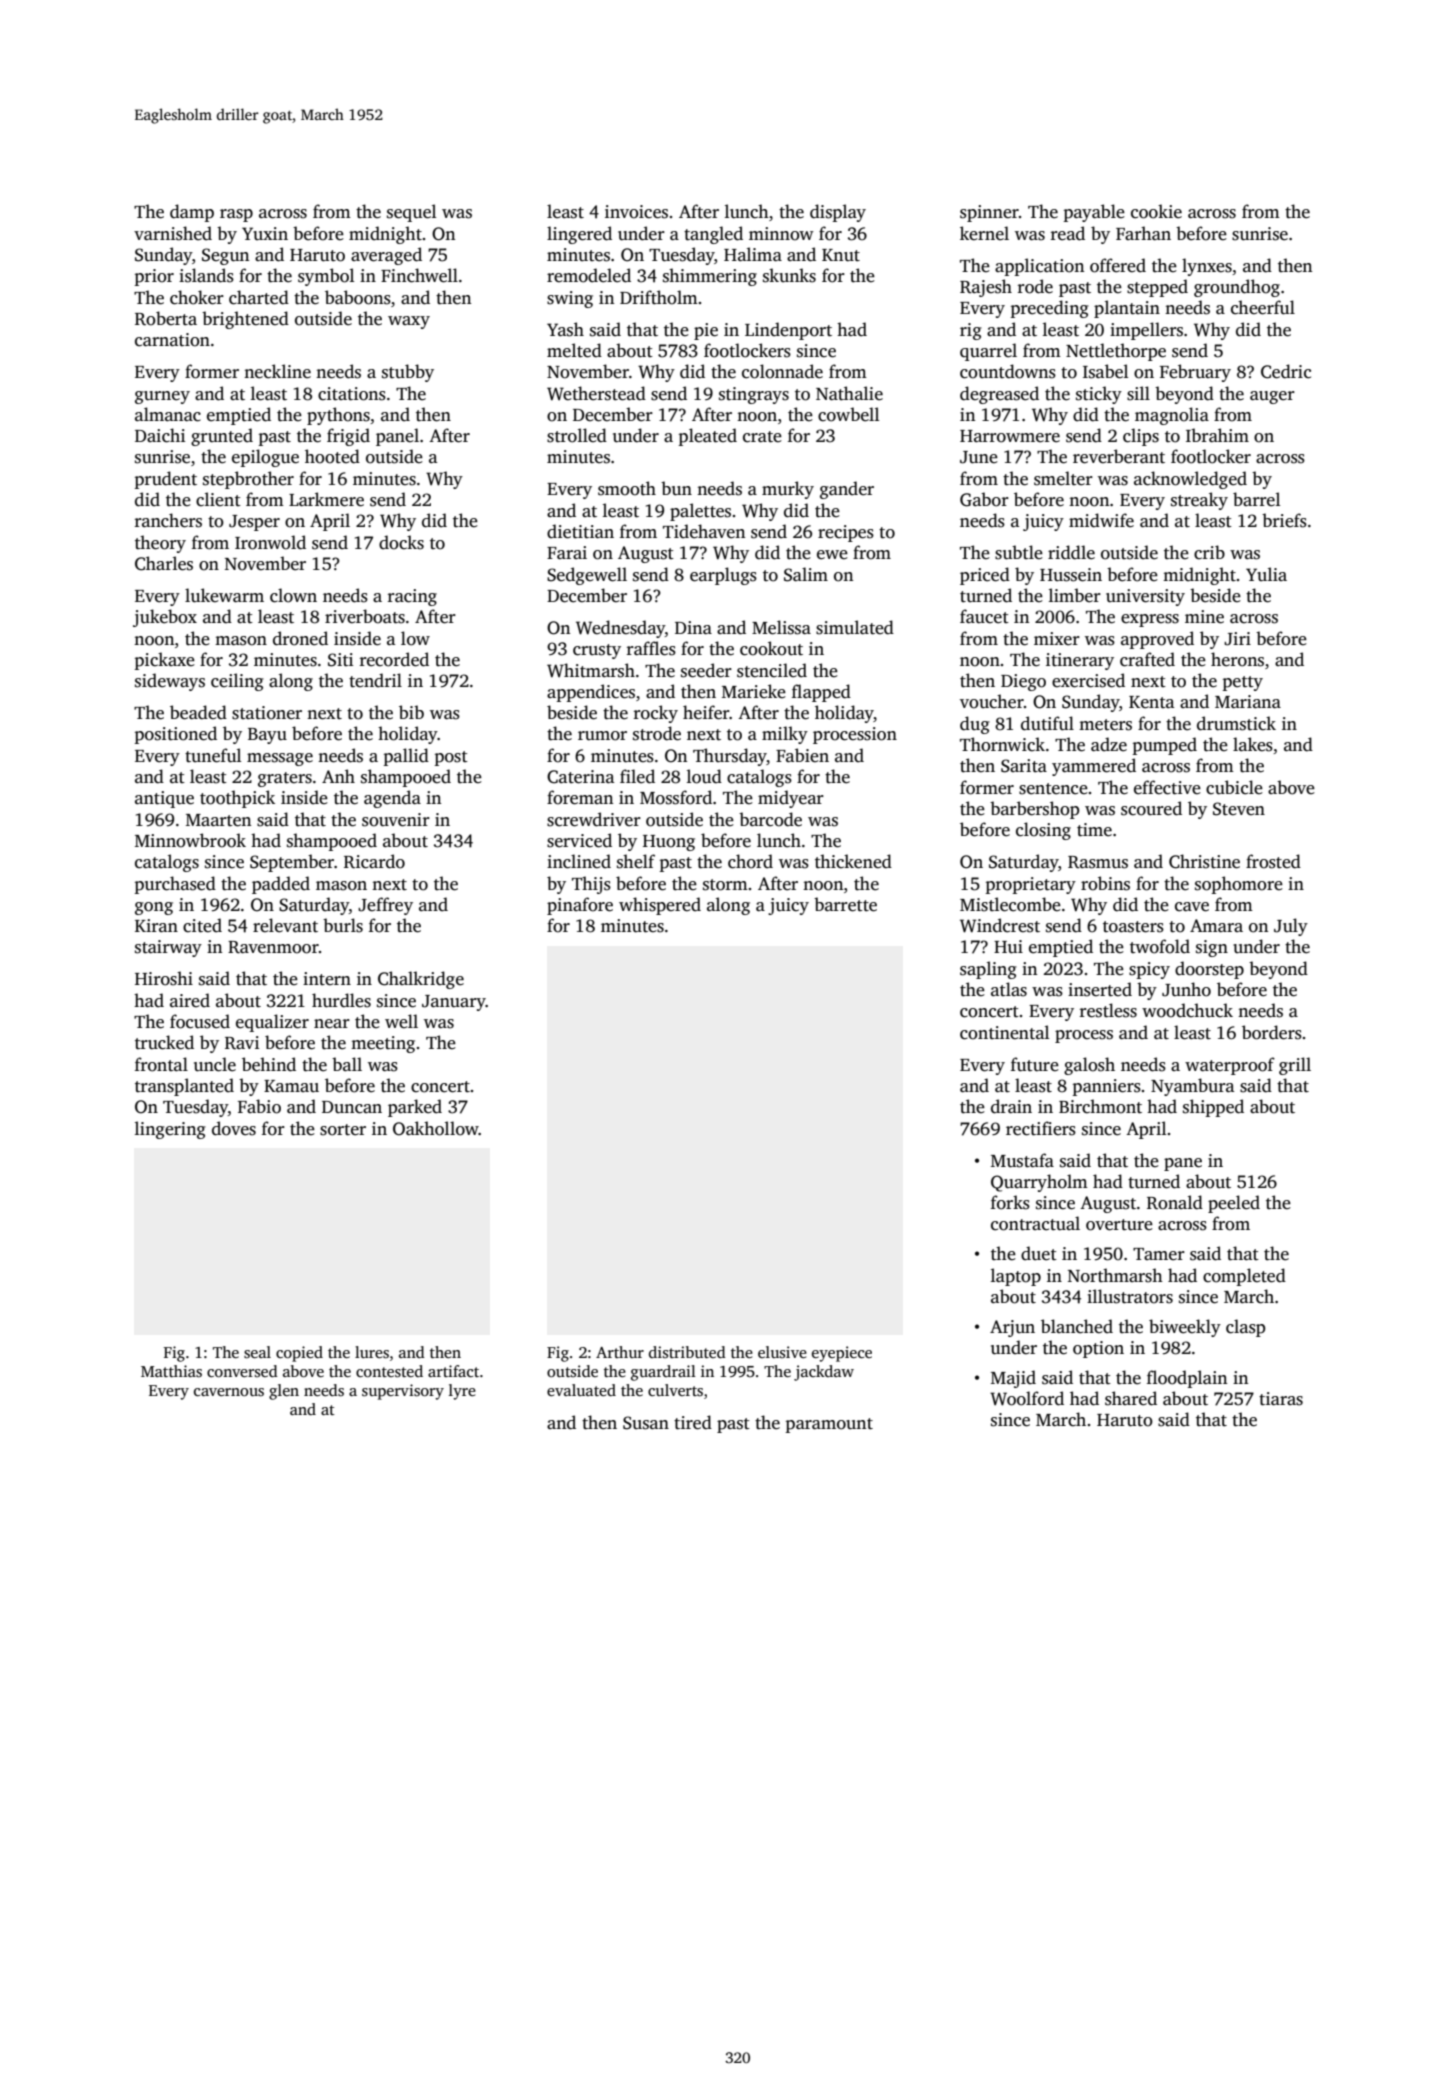  What do you see at coordinates (1105, 725) in the screenshot?
I see `meters` at bounding box center [1105, 725].
